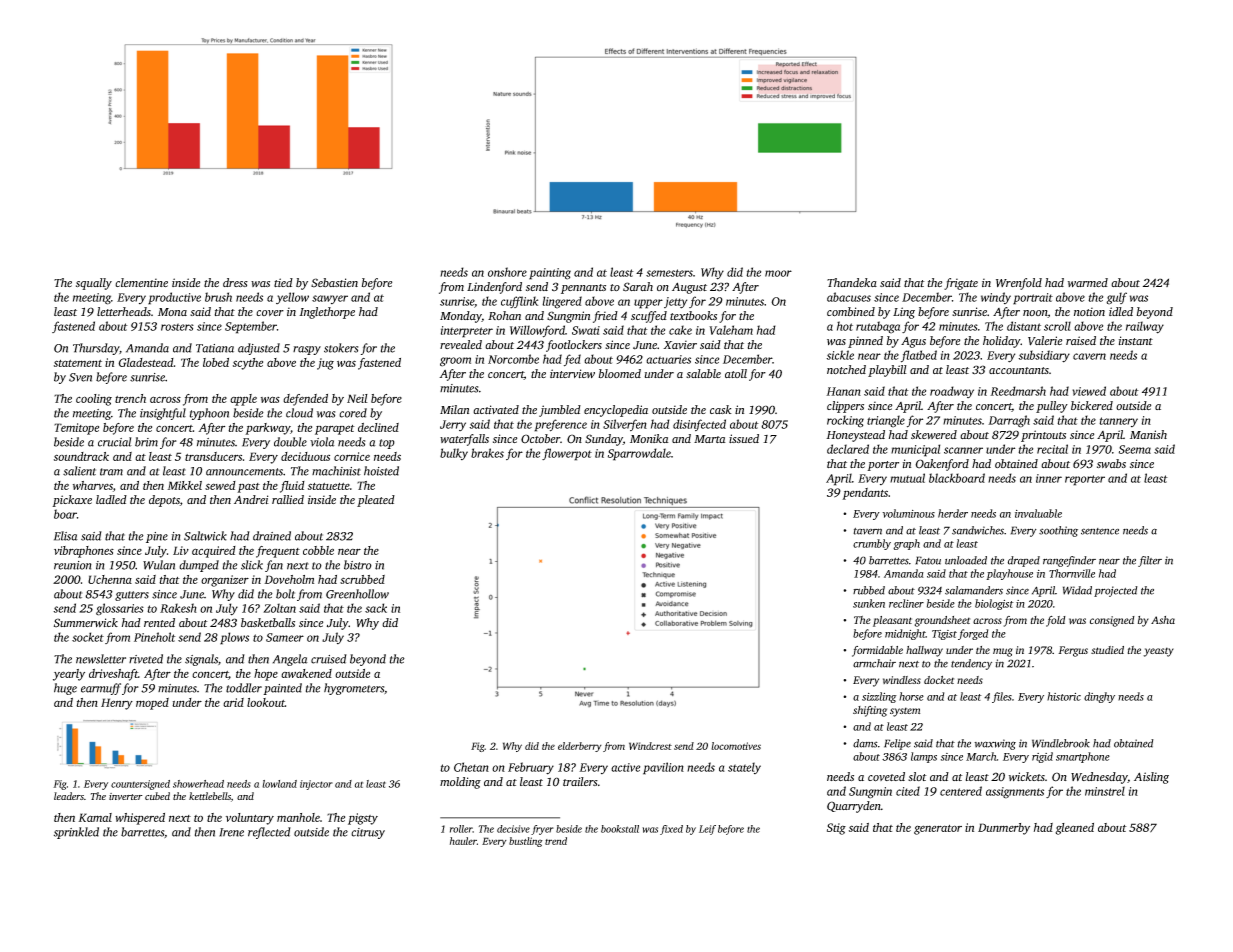  I want to click on playhouse, so click(1009, 574).
